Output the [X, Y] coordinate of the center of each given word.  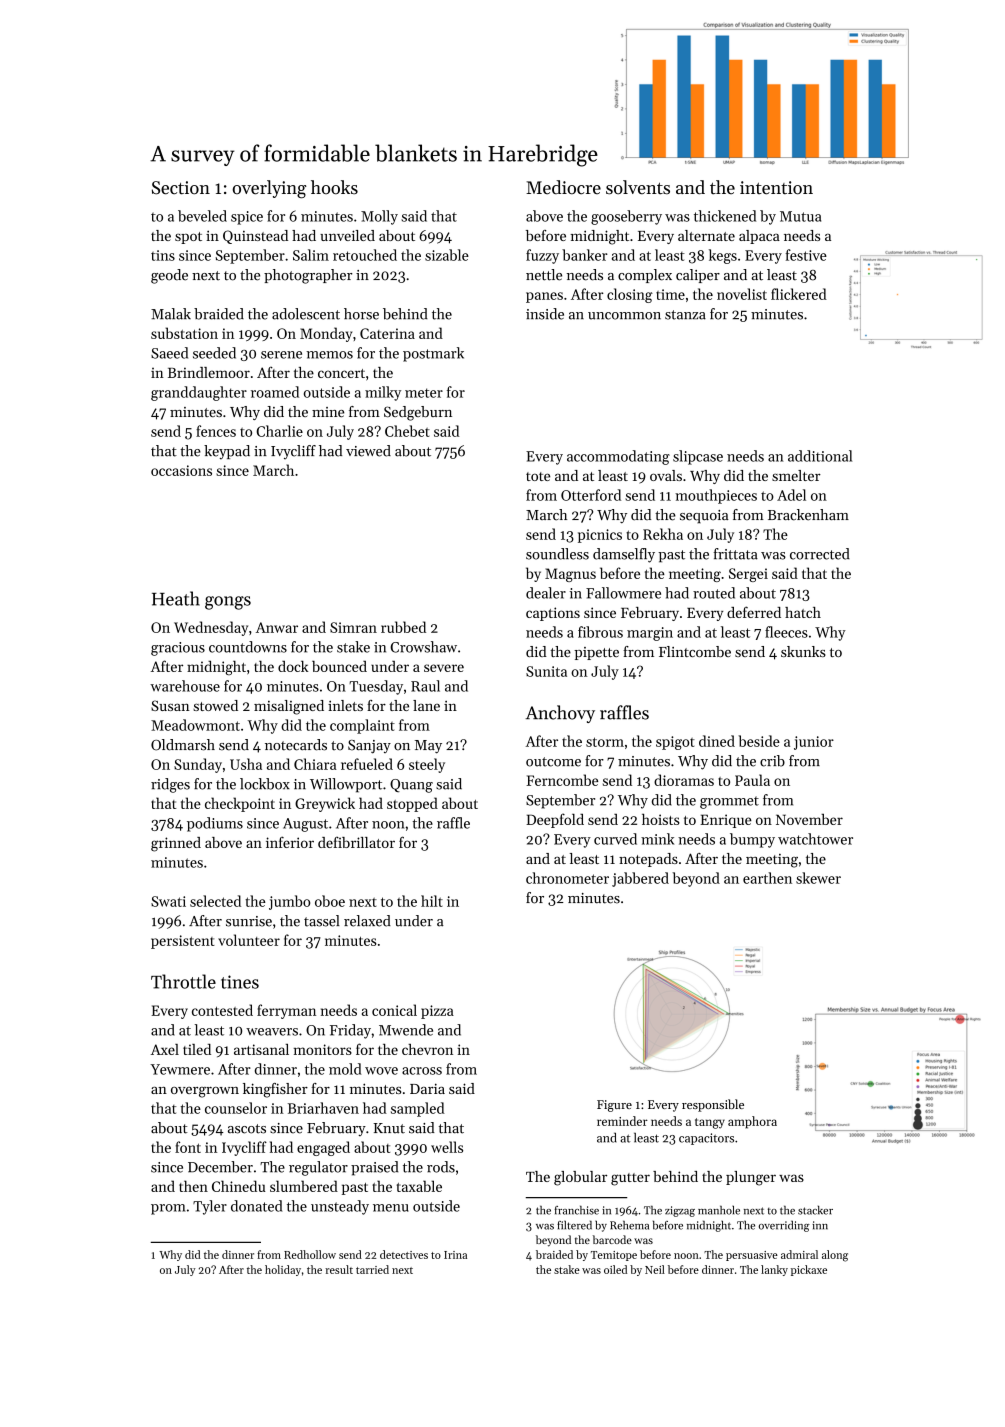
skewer [818, 878]
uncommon [624, 316]
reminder [622, 1121]
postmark [433, 354]
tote [538, 476]
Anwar [277, 627]
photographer [308, 276]
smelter [796, 475]
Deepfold [555, 820]
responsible [713, 1105]
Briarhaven [323, 1108]
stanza [685, 315]
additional [820, 456]
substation [184, 333]
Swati [168, 901]
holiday [283, 1270]
